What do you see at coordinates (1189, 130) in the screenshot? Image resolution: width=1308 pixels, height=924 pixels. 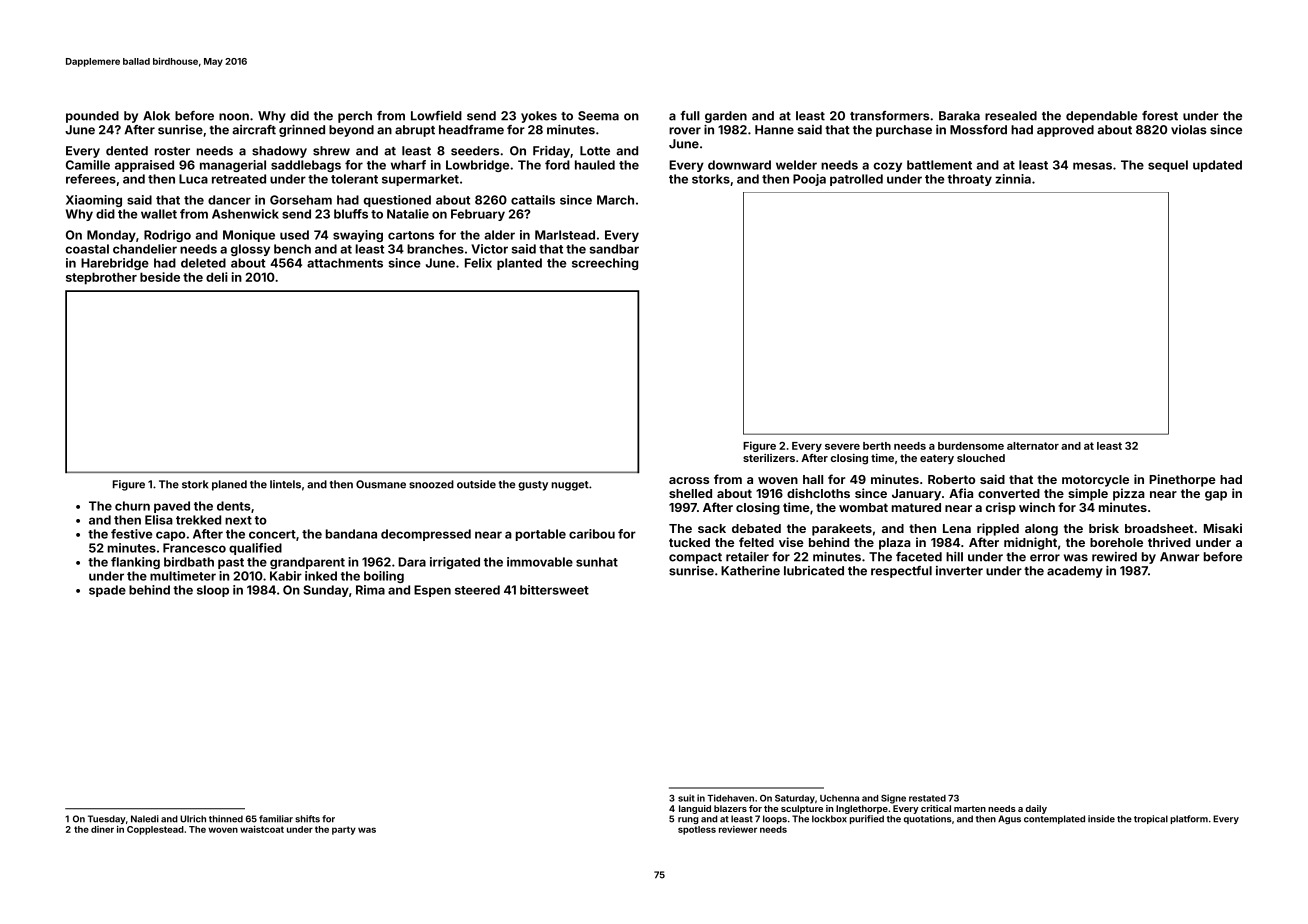 I see `violas` at bounding box center [1189, 130].
